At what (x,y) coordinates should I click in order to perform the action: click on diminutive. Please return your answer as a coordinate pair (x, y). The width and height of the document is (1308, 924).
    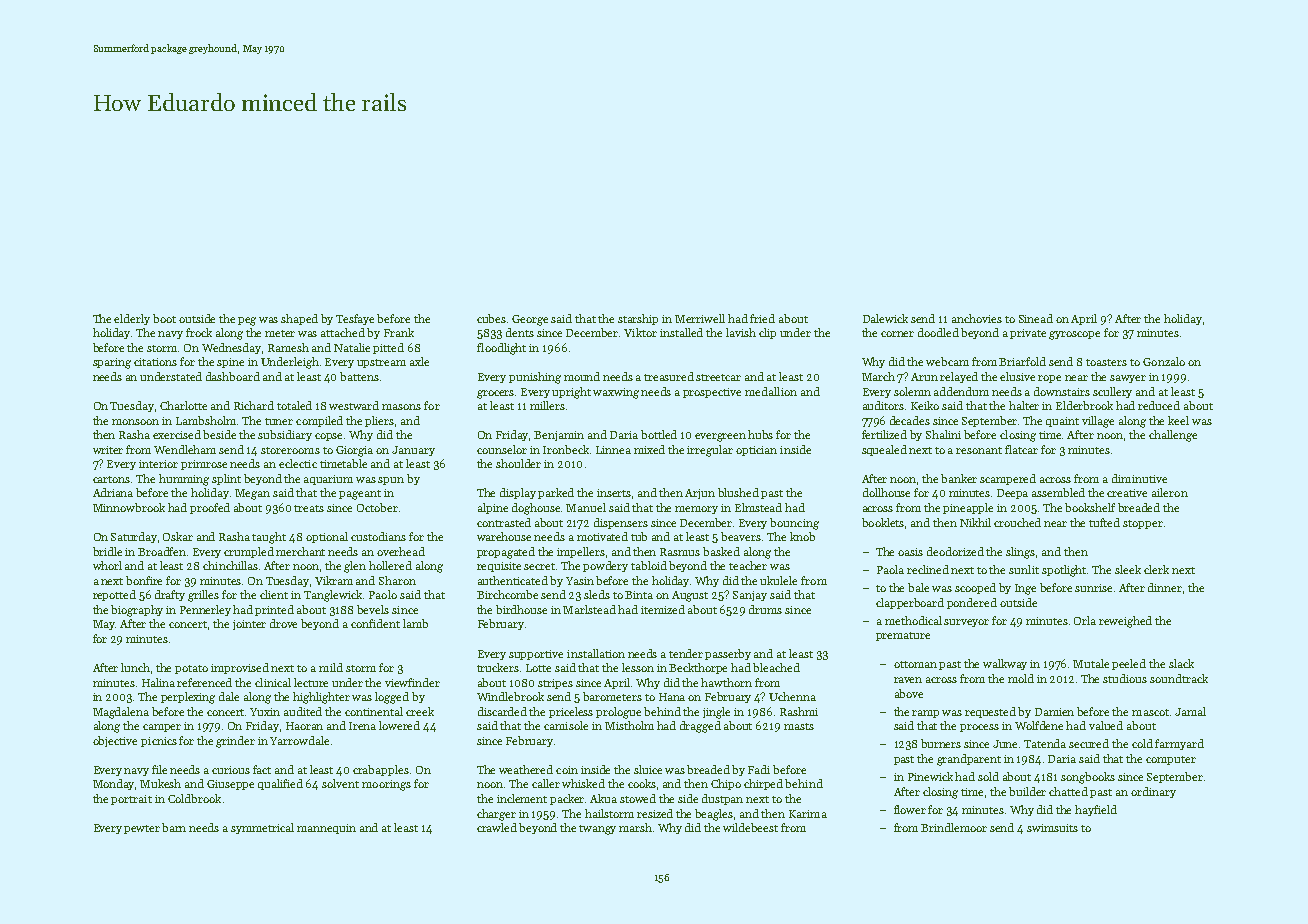
    Looking at the image, I should click on (1139, 478).
